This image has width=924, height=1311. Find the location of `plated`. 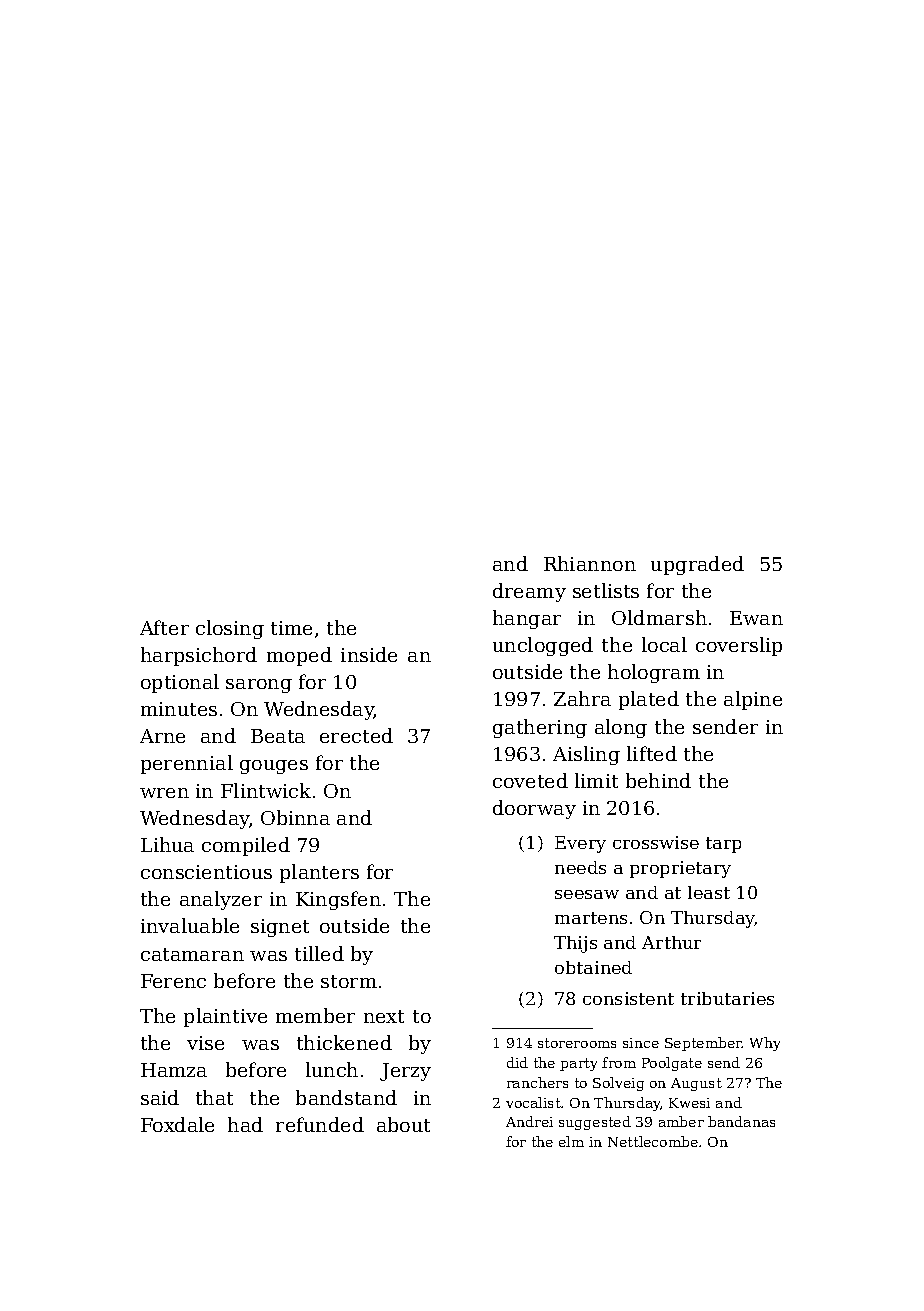

plated is located at coordinates (649, 700).
